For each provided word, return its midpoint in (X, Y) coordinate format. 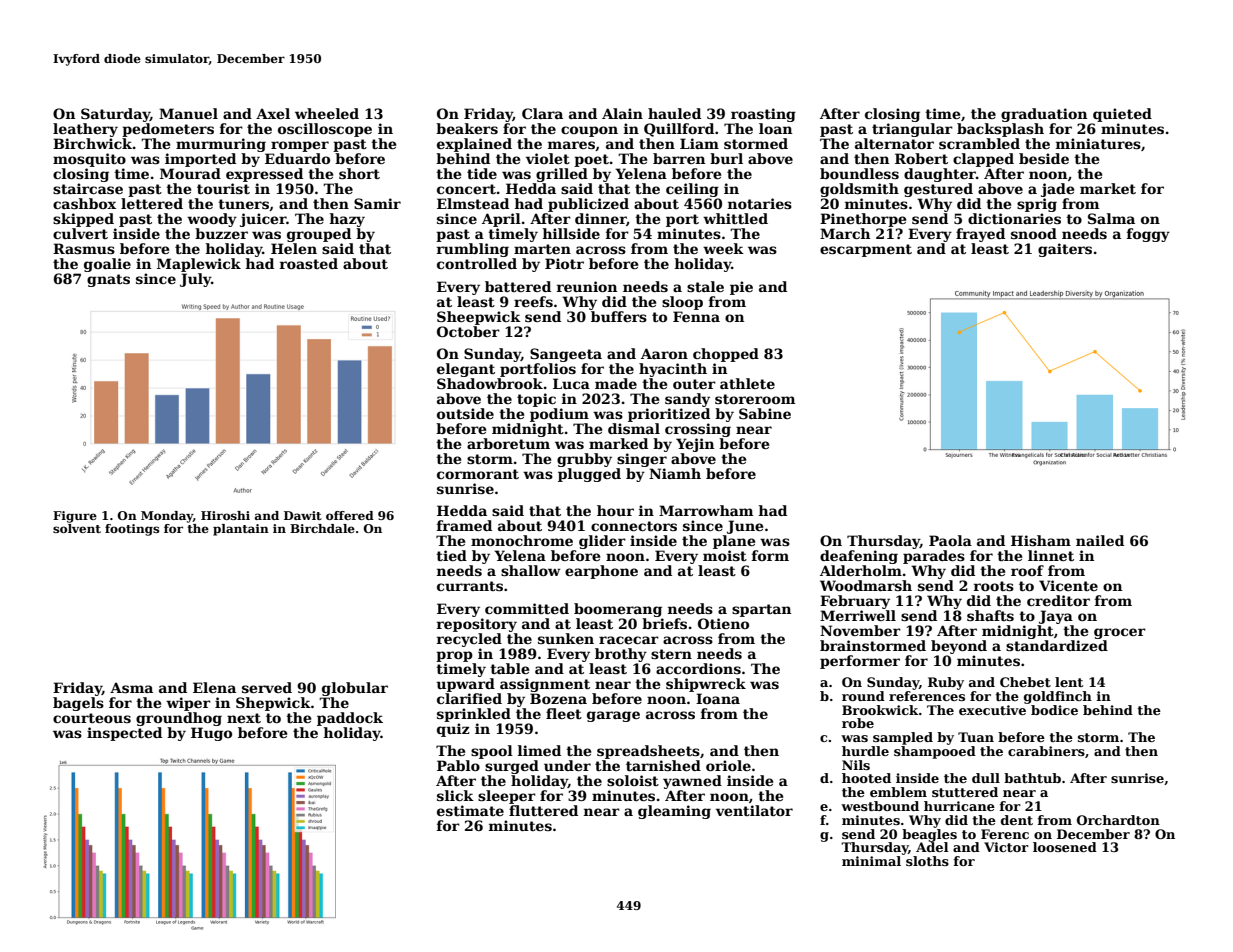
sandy (687, 400)
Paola (950, 540)
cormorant (478, 474)
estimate (470, 810)
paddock (350, 719)
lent (1069, 682)
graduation (1044, 115)
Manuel (188, 113)
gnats (108, 280)
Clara (542, 113)
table (509, 668)
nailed (1100, 540)
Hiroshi (225, 515)
